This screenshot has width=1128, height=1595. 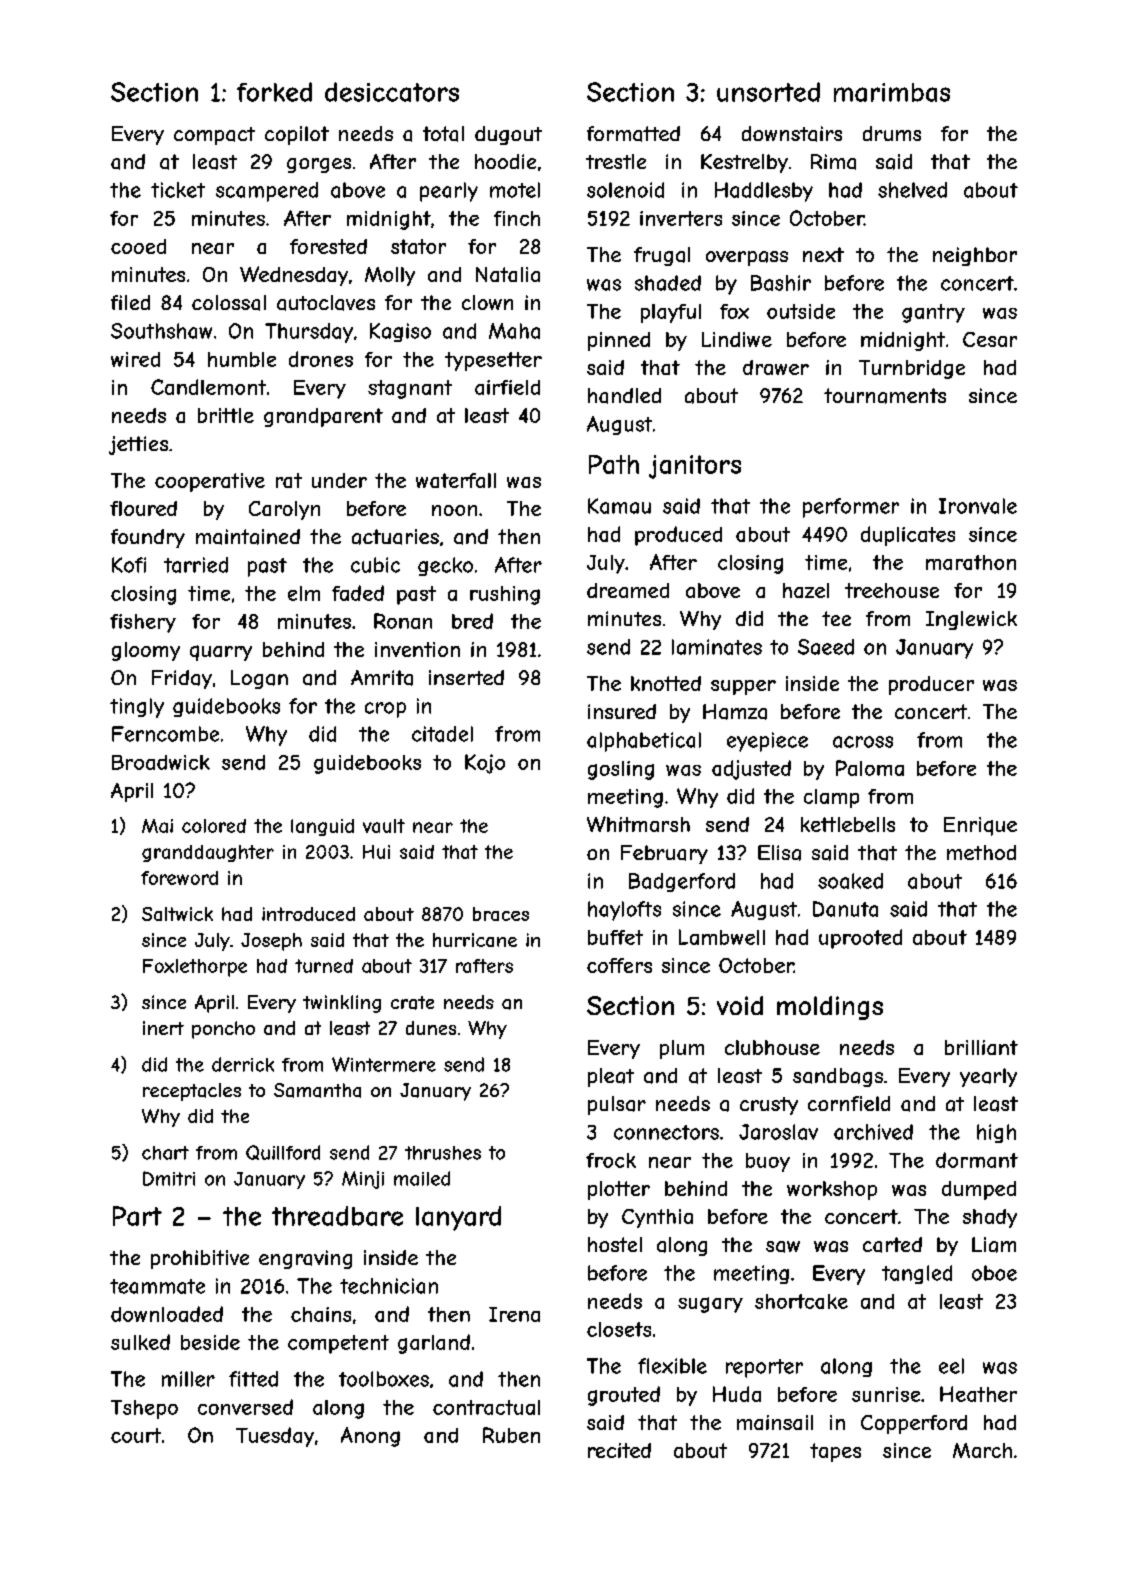 I want to click on coffers, so click(x=619, y=965).
